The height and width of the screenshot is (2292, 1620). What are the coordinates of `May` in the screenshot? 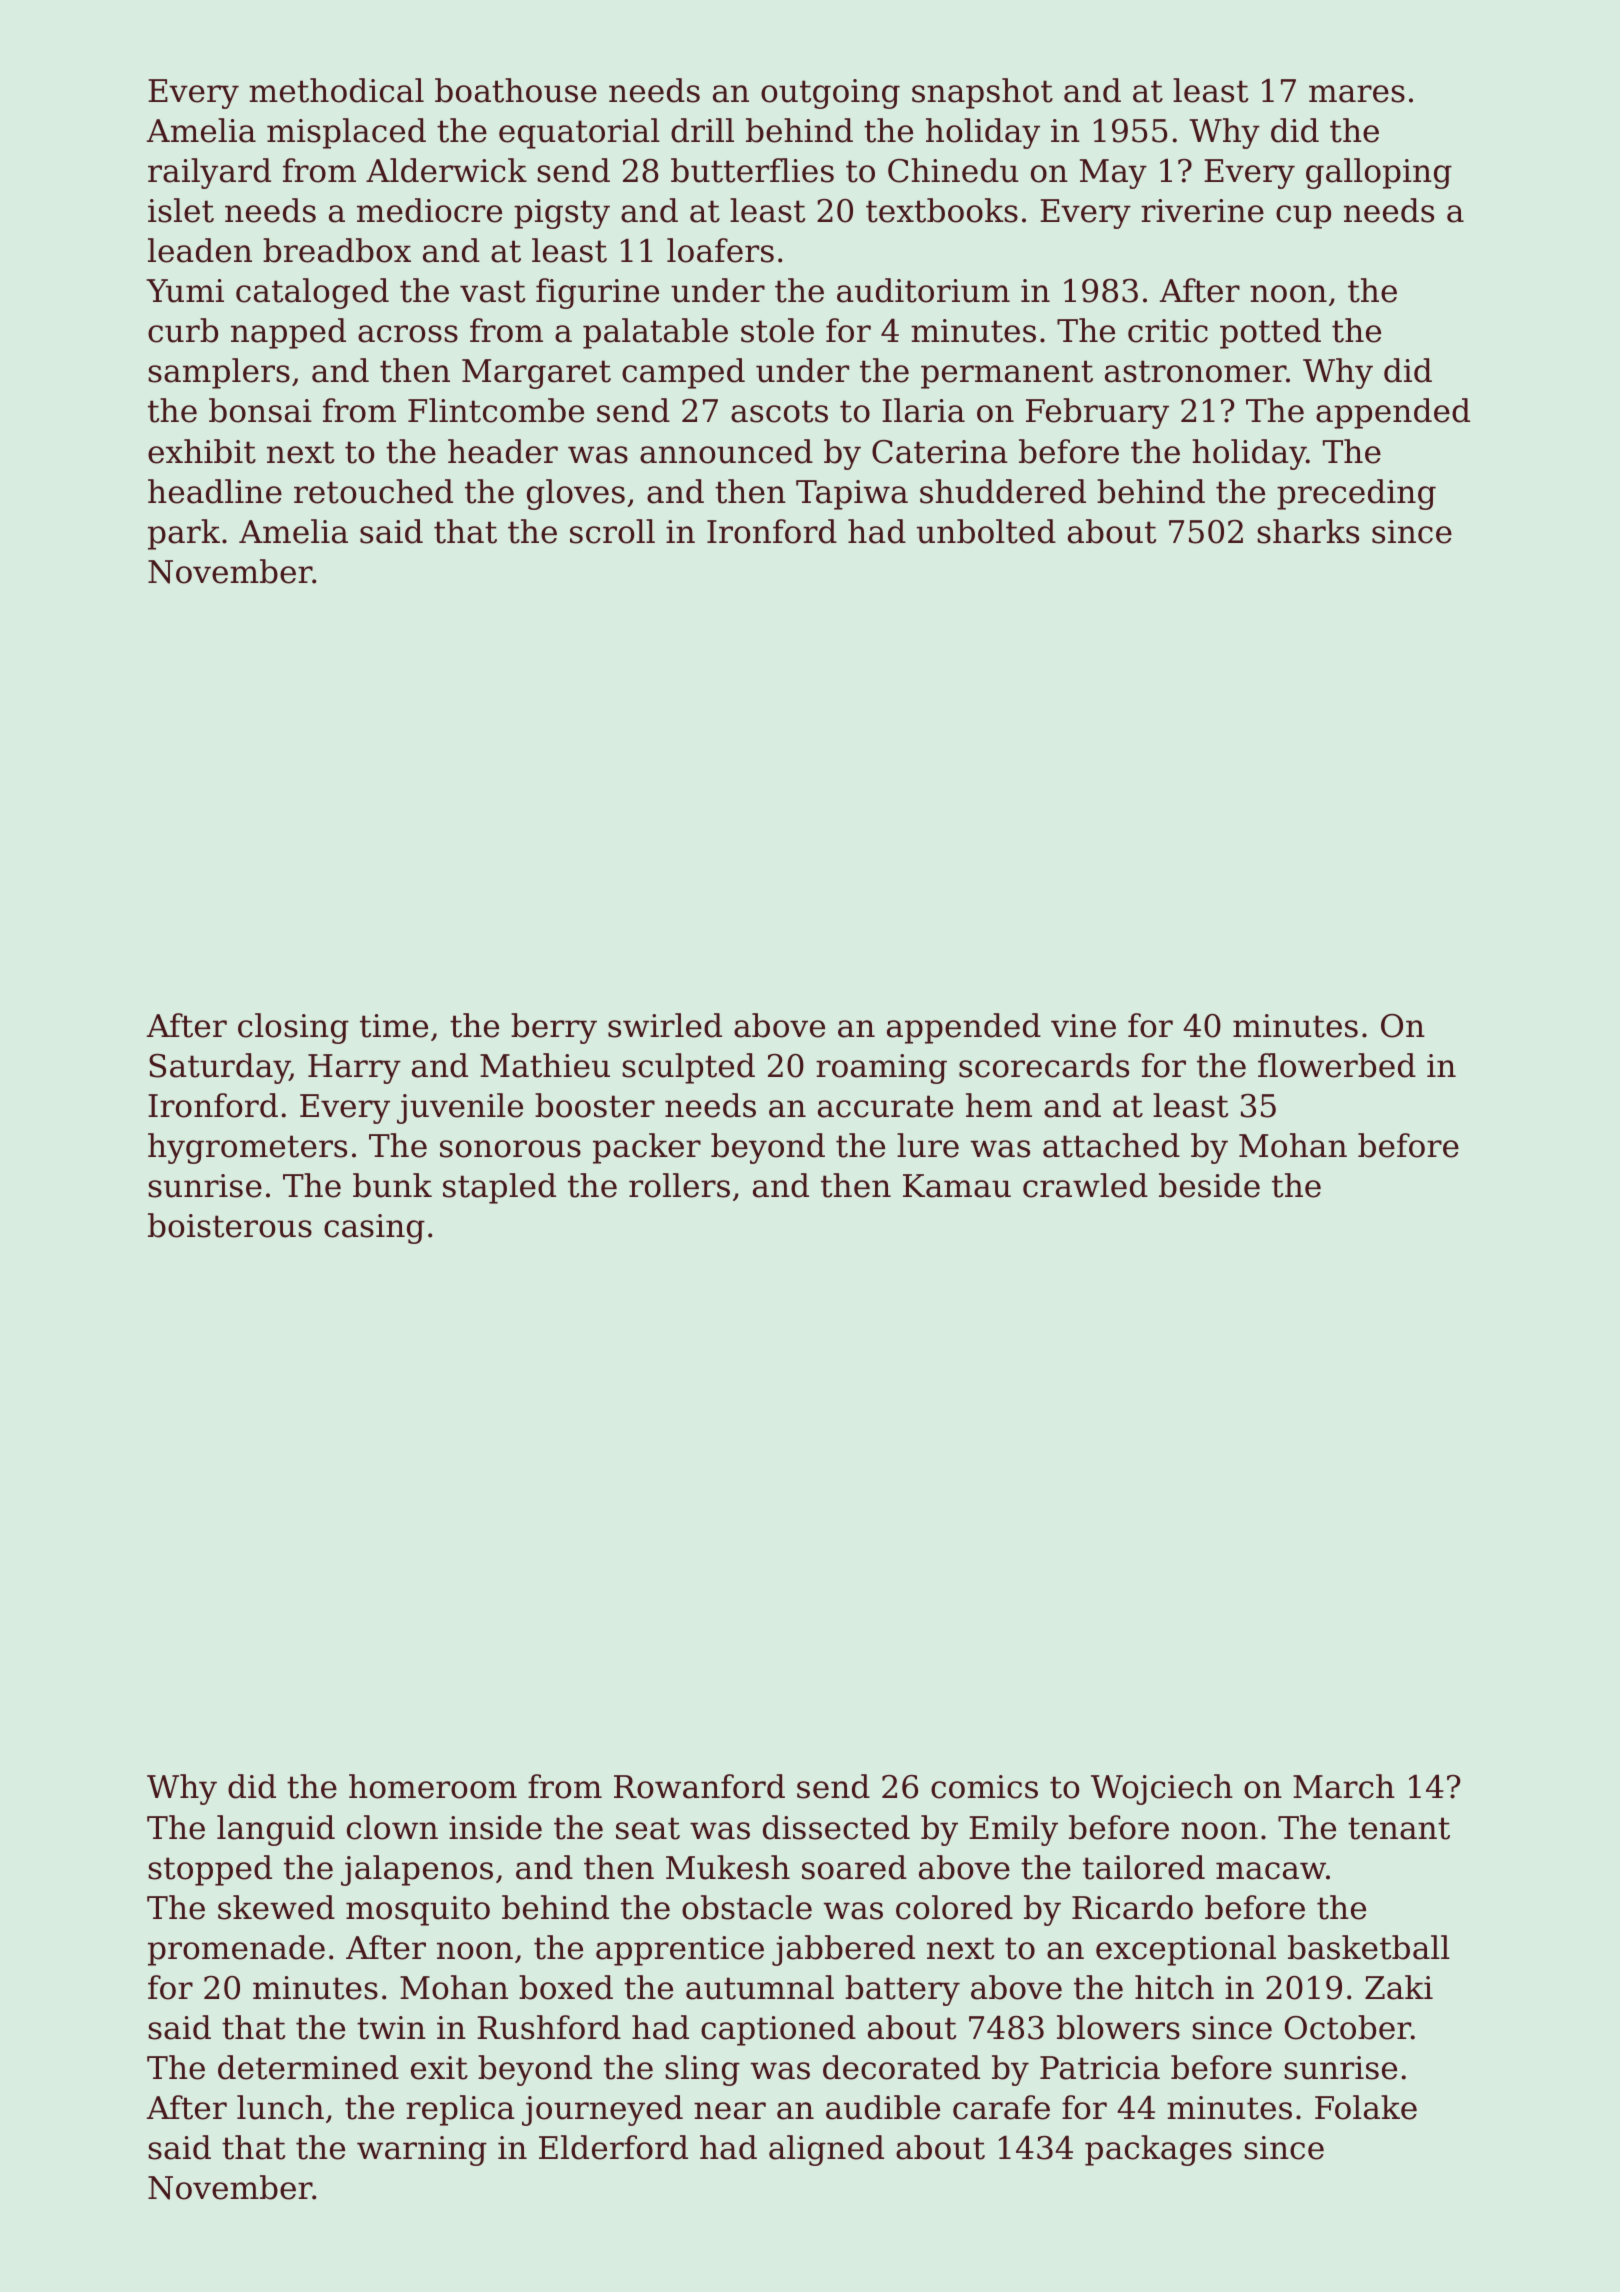 It's located at (1113, 174).
